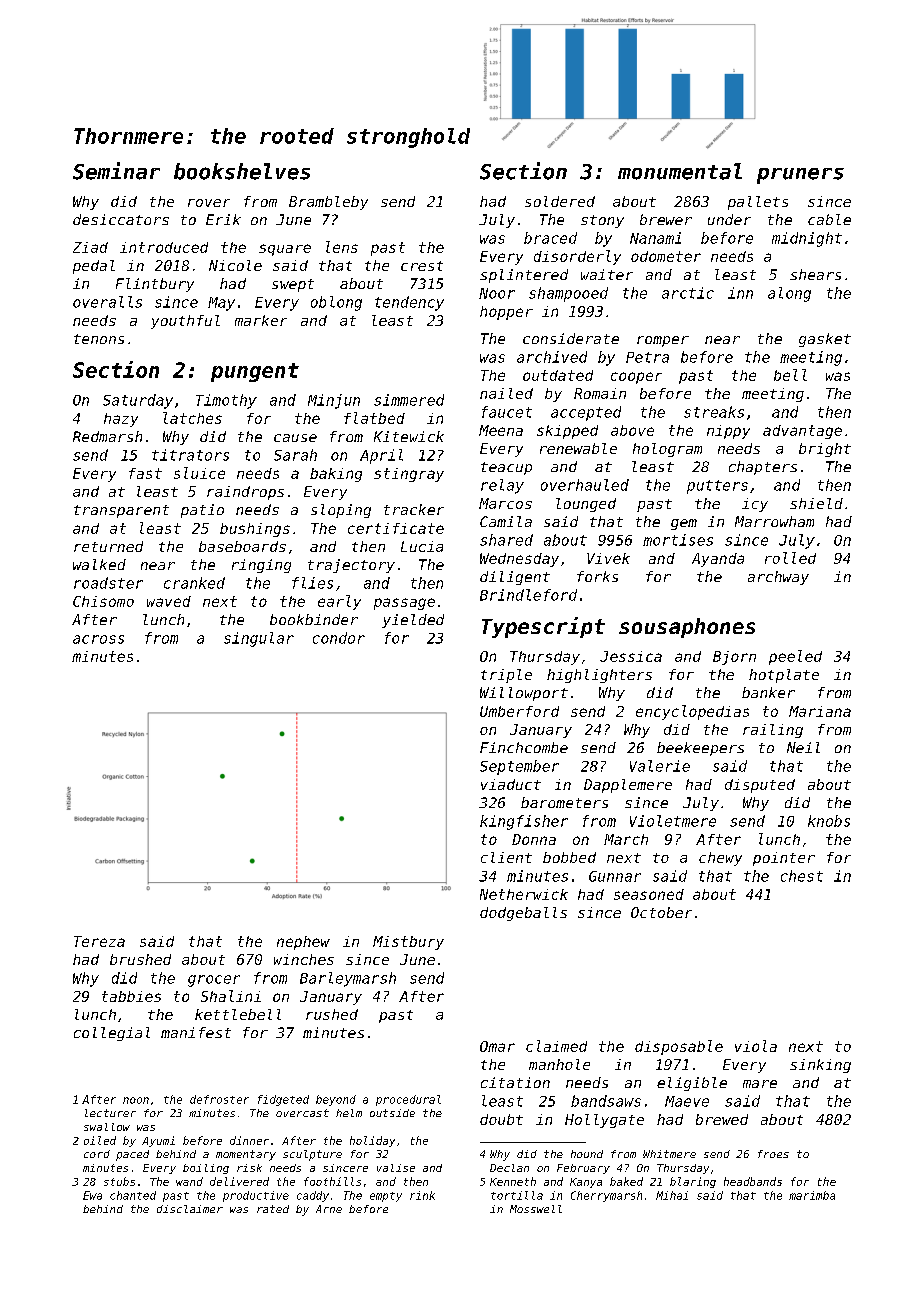 The image size is (924, 1308). I want to click on Finchcombe, so click(524, 747).
